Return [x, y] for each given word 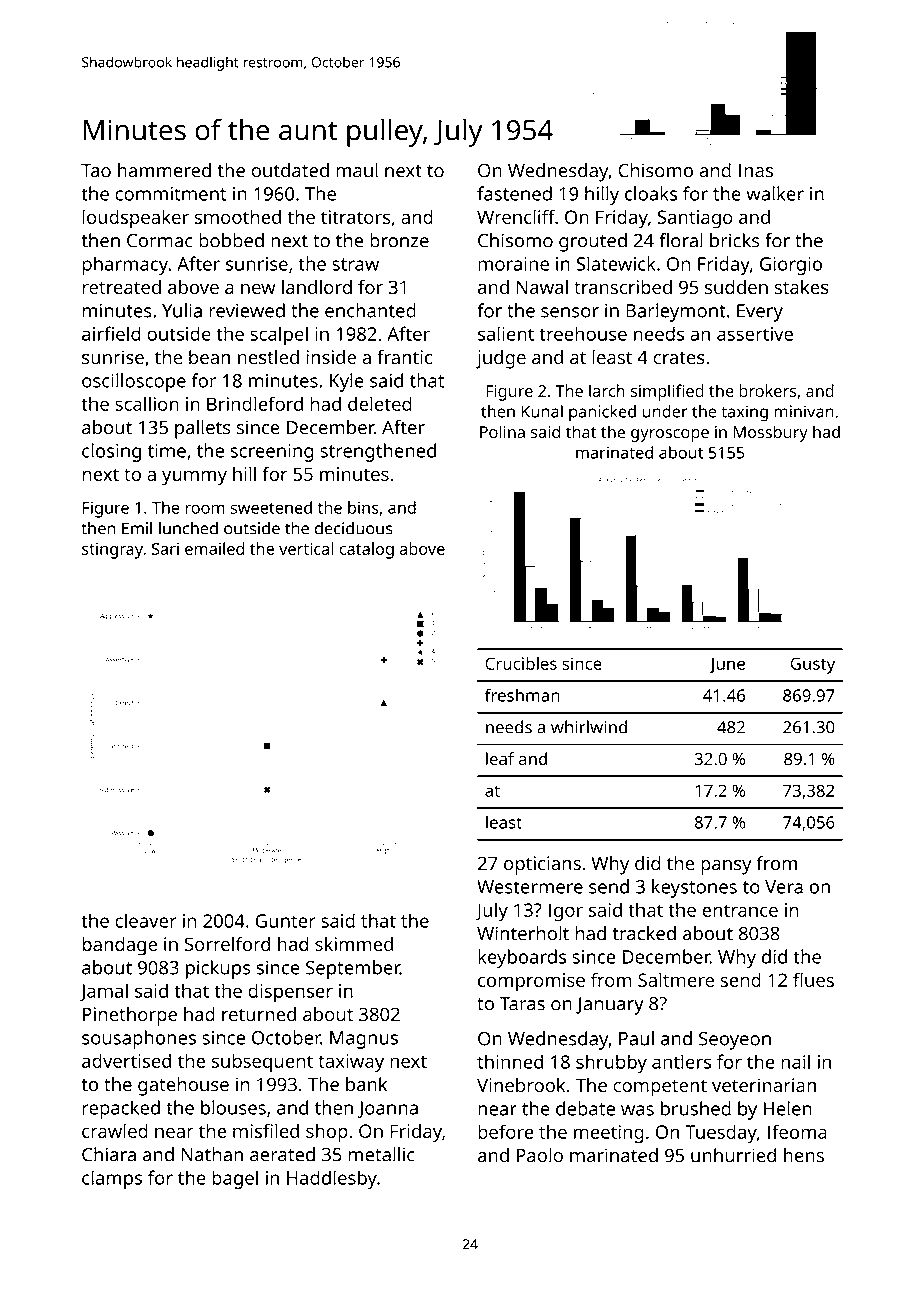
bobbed [231, 240]
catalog [366, 550]
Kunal [542, 411]
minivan [804, 411]
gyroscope [670, 435]
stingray [112, 551]
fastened [514, 193]
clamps [112, 1179]
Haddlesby [332, 1179]
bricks [735, 240]
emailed [214, 548]
